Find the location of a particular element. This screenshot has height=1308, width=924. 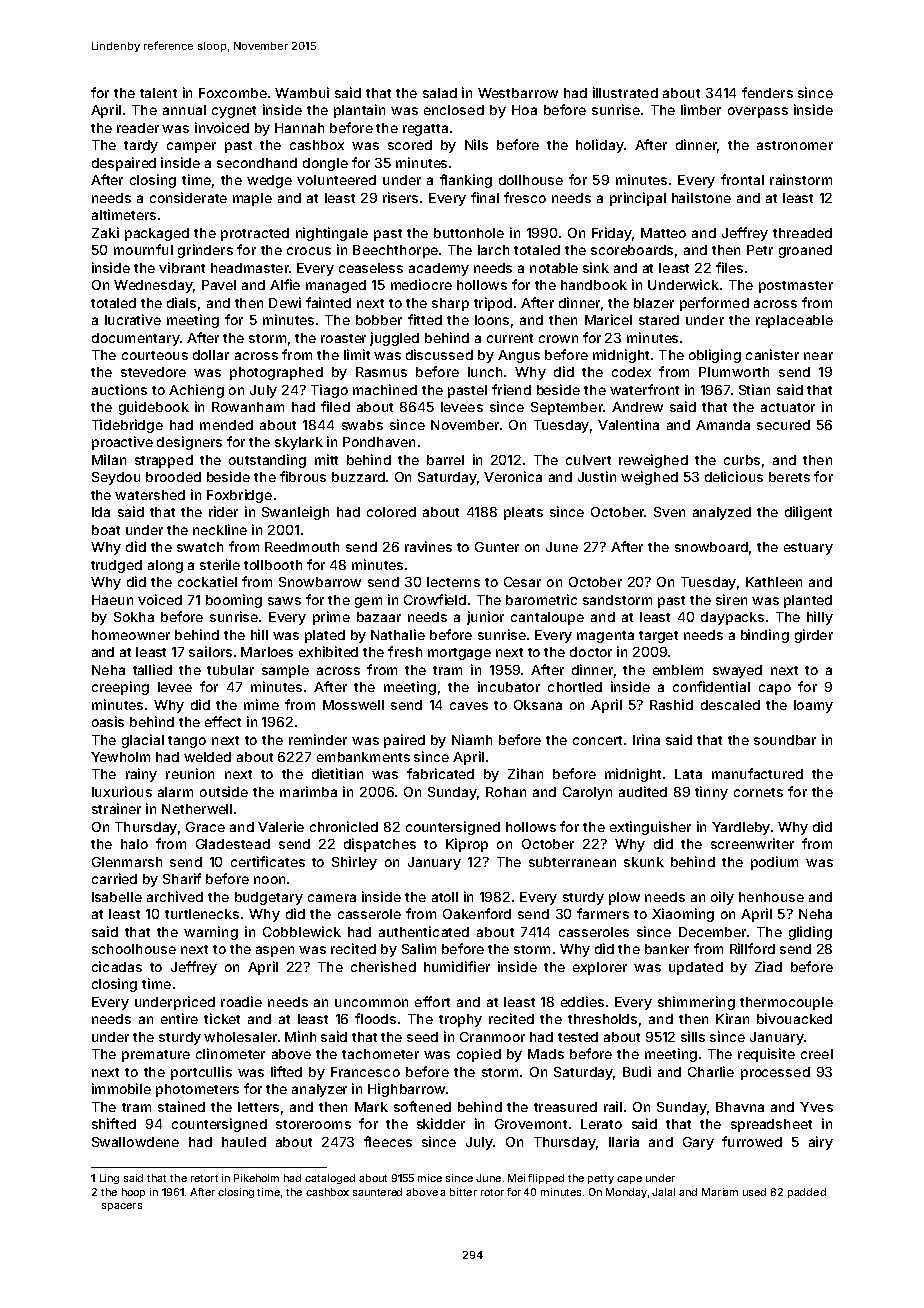

astronomer is located at coordinates (795, 145).
